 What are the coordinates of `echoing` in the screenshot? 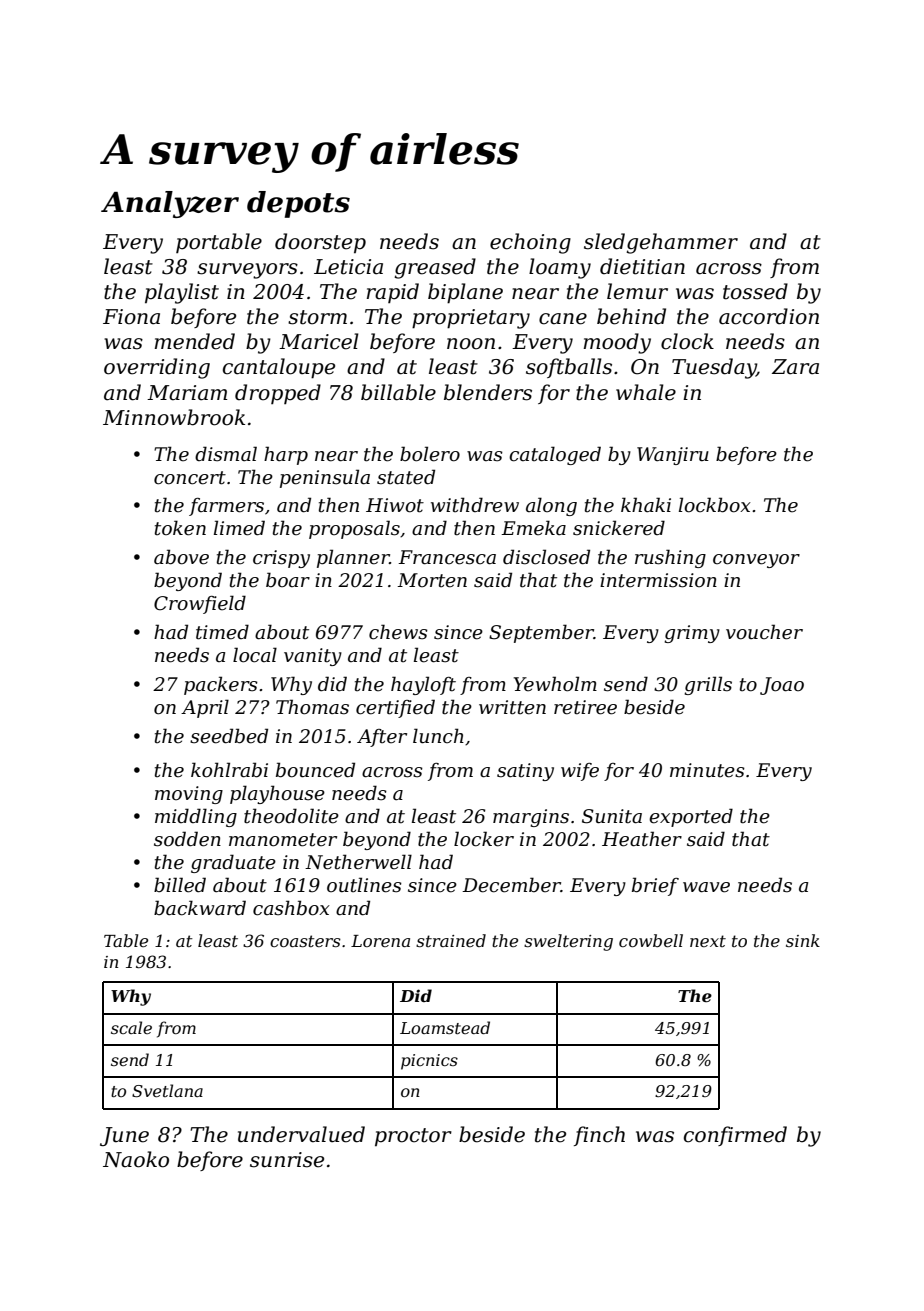 It's located at (530, 243).
